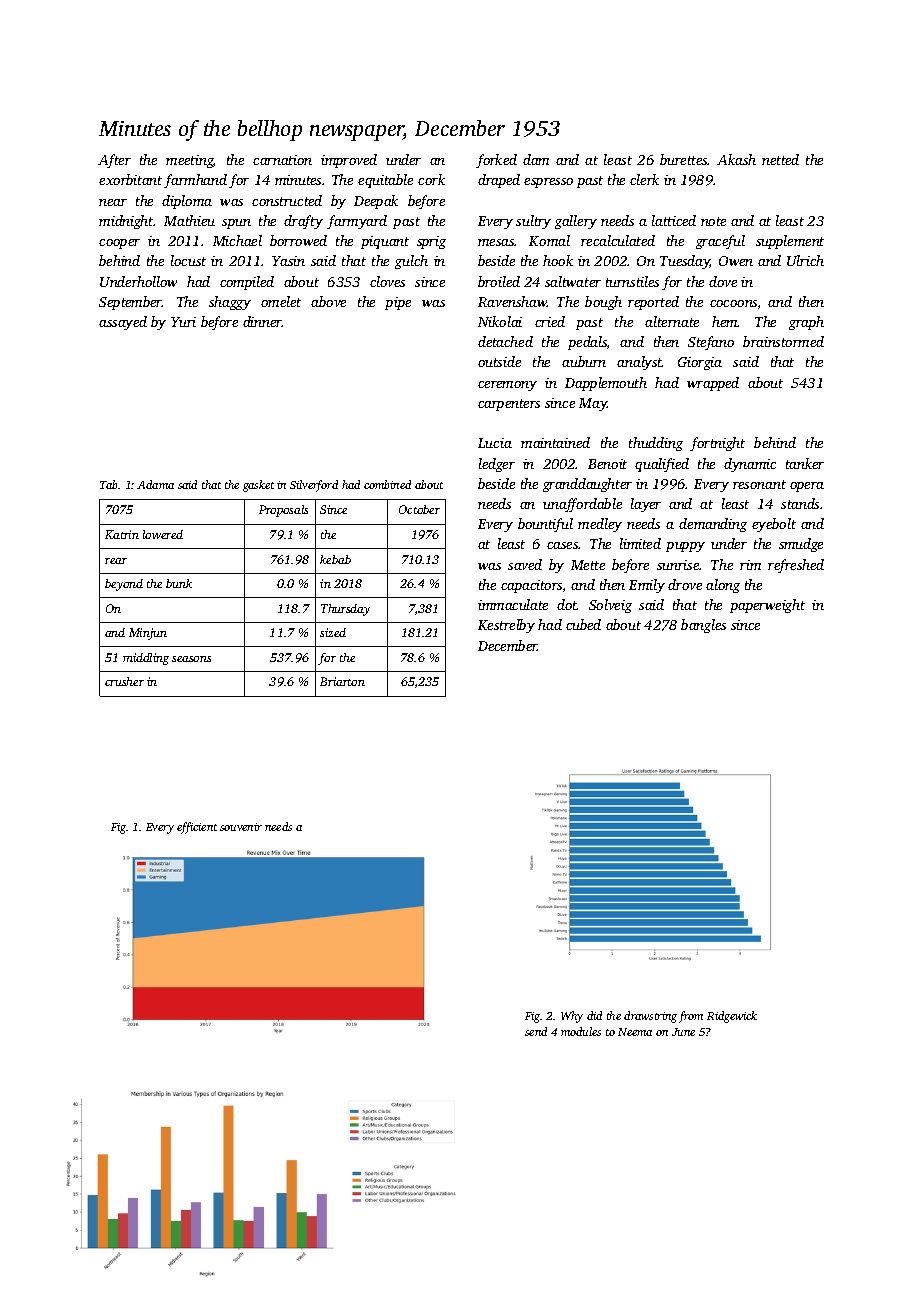  What do you see at coordinates (581, 1031) in the document?
I see `modules` at bounding box center [581, 1031].
